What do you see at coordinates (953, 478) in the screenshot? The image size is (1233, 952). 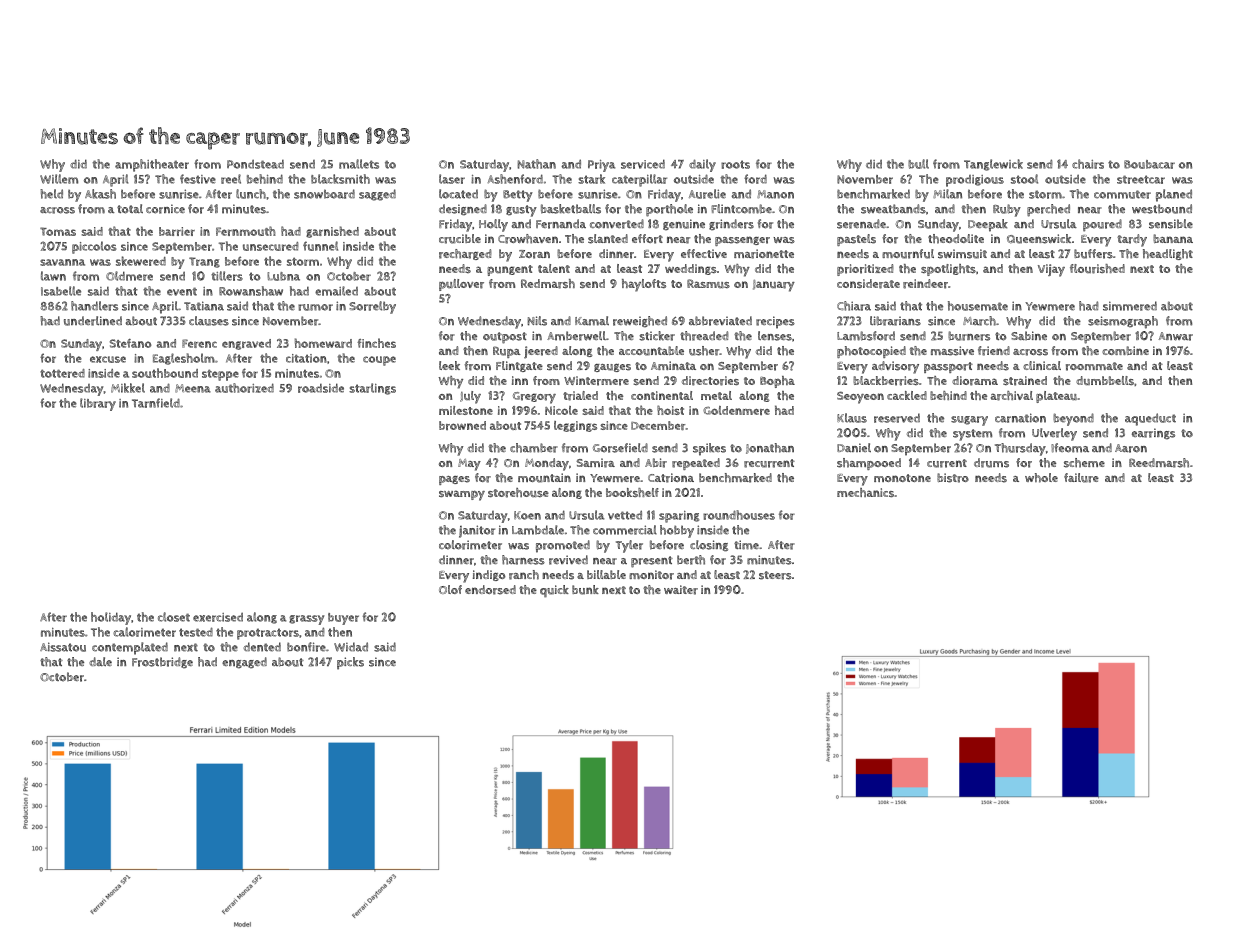 I see `bistro` at bounding box center [953, 478].
